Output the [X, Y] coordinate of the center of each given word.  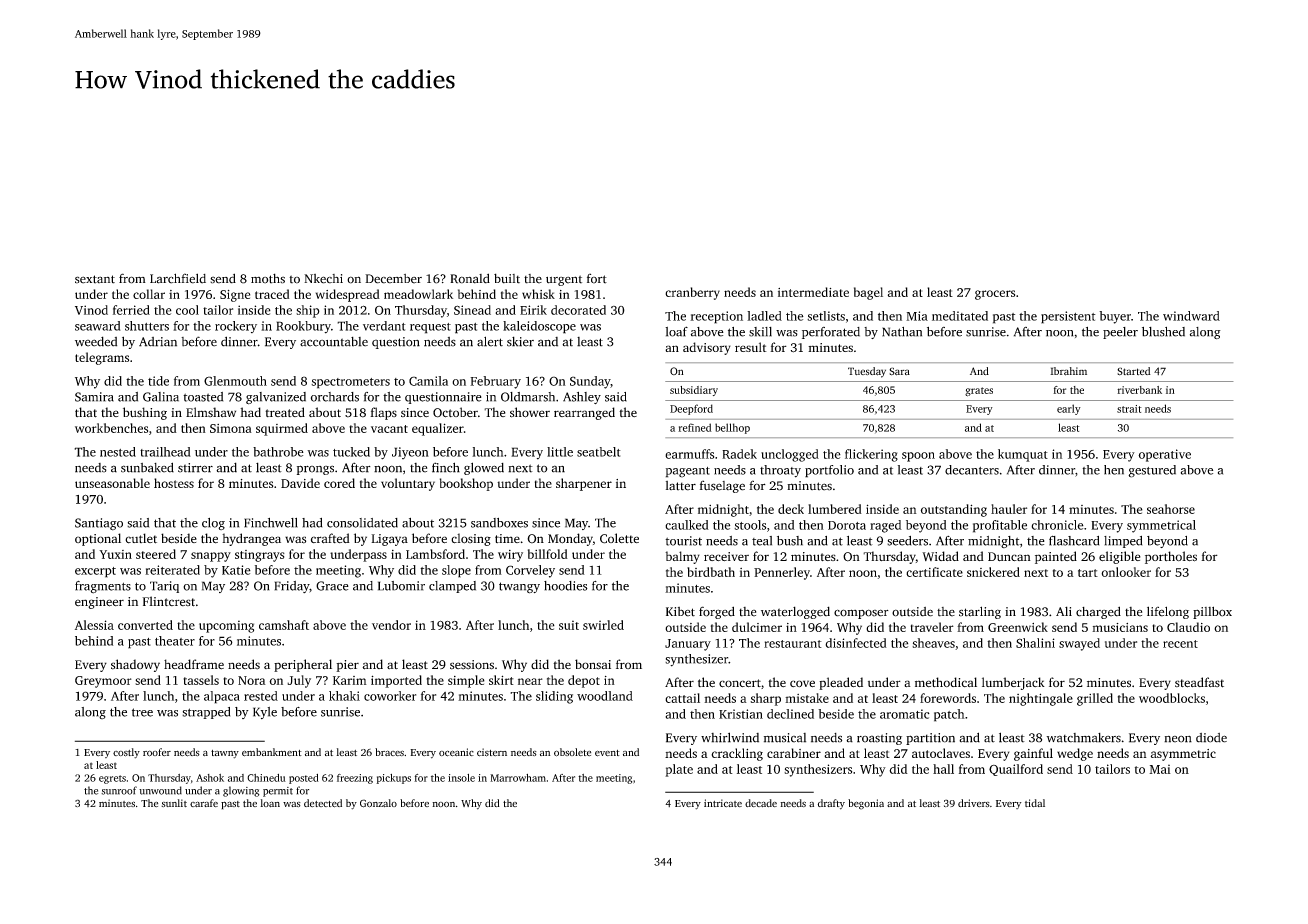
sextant [95, 279]
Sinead [472, 310]
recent [1180, 644]
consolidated [362, 523]
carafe [204, 803]
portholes [1171, 557]
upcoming [226, 626]
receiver [726, 556]
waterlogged [795, 612]
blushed [1163, 332]
